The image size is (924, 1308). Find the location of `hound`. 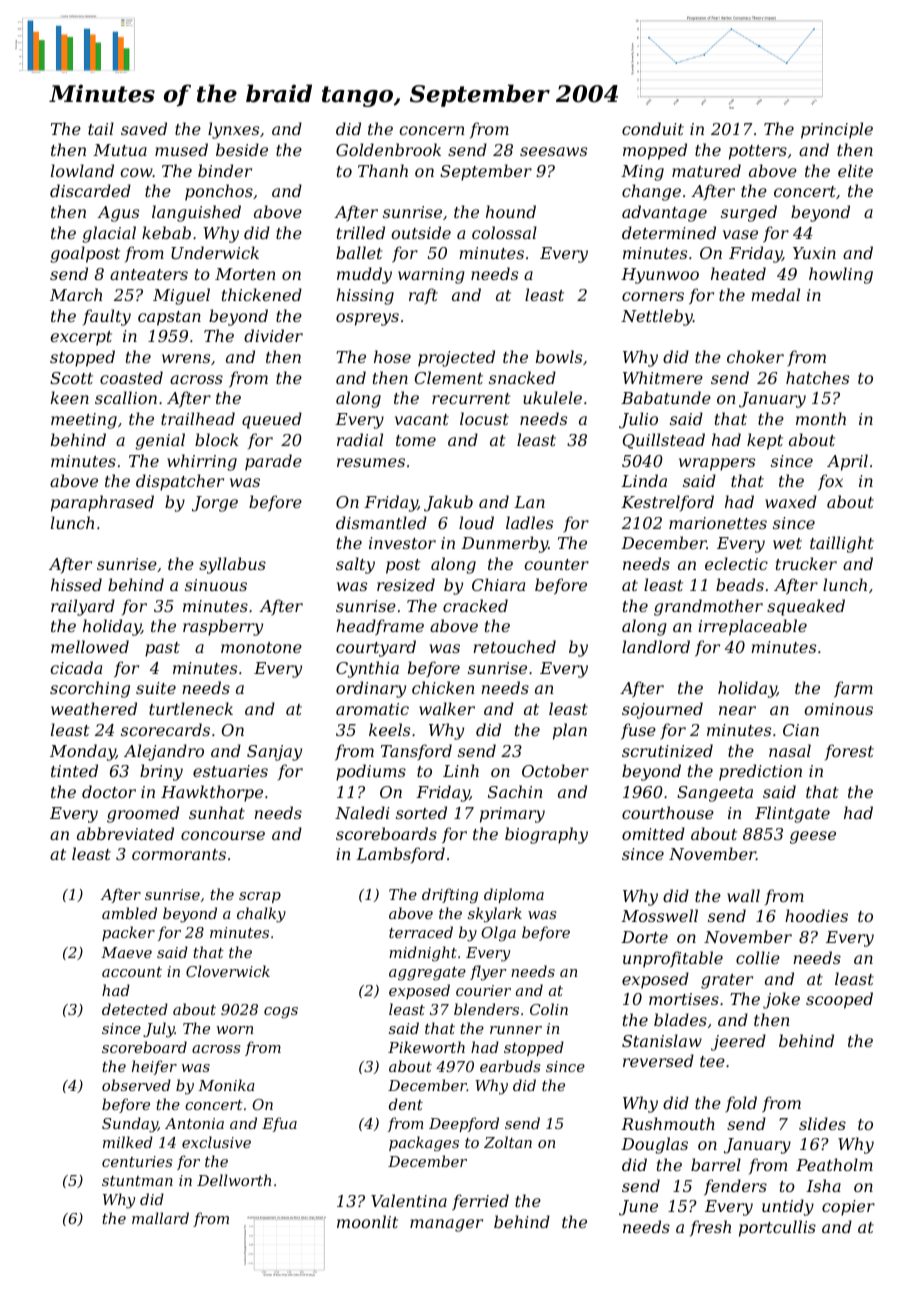

hound is located at coordinates (511, 211).
